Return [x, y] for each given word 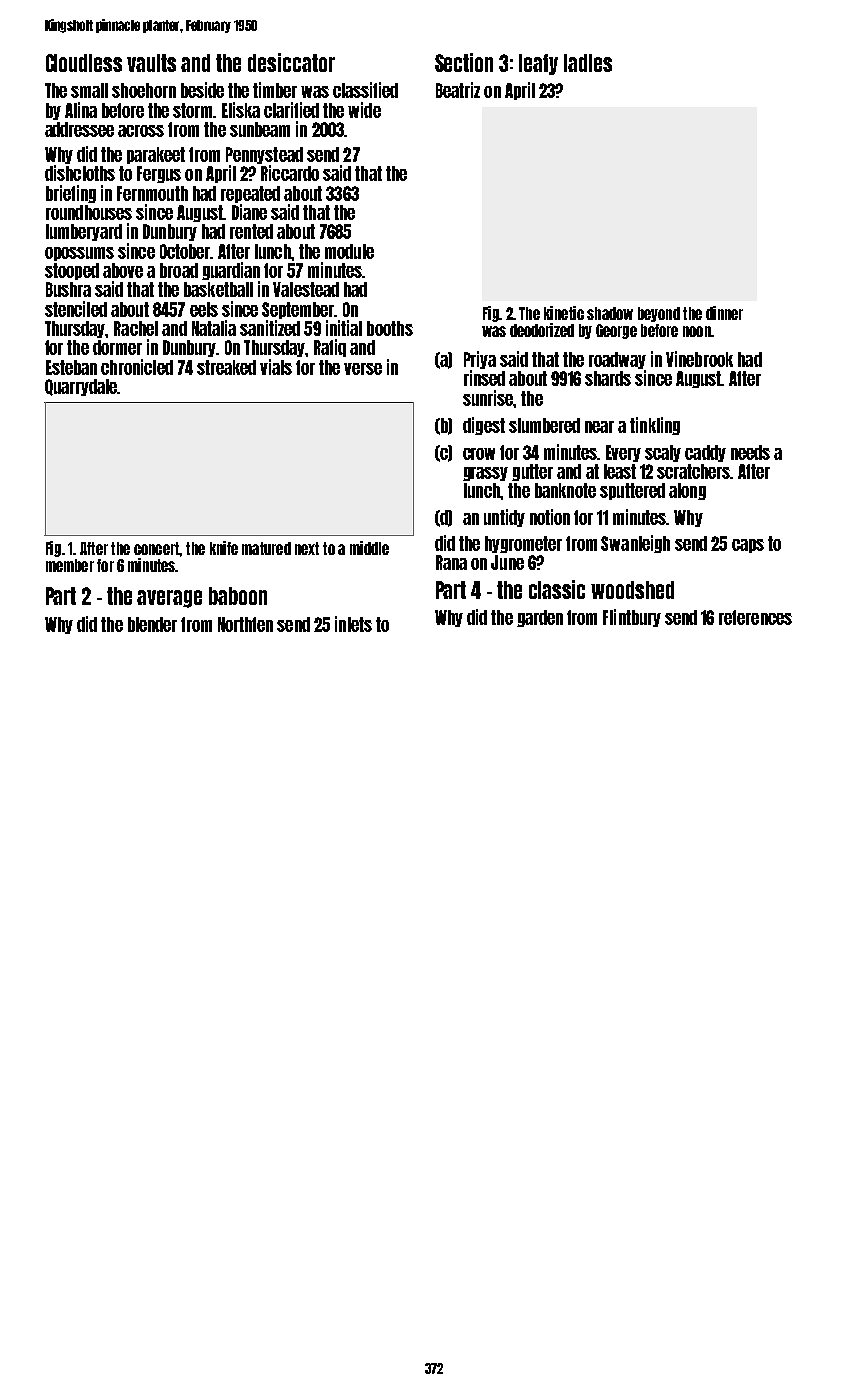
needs [750, 452]
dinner [724, 313]
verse [363, 369]
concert [156, 548]
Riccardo [290, 173]
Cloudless [84, 63]
